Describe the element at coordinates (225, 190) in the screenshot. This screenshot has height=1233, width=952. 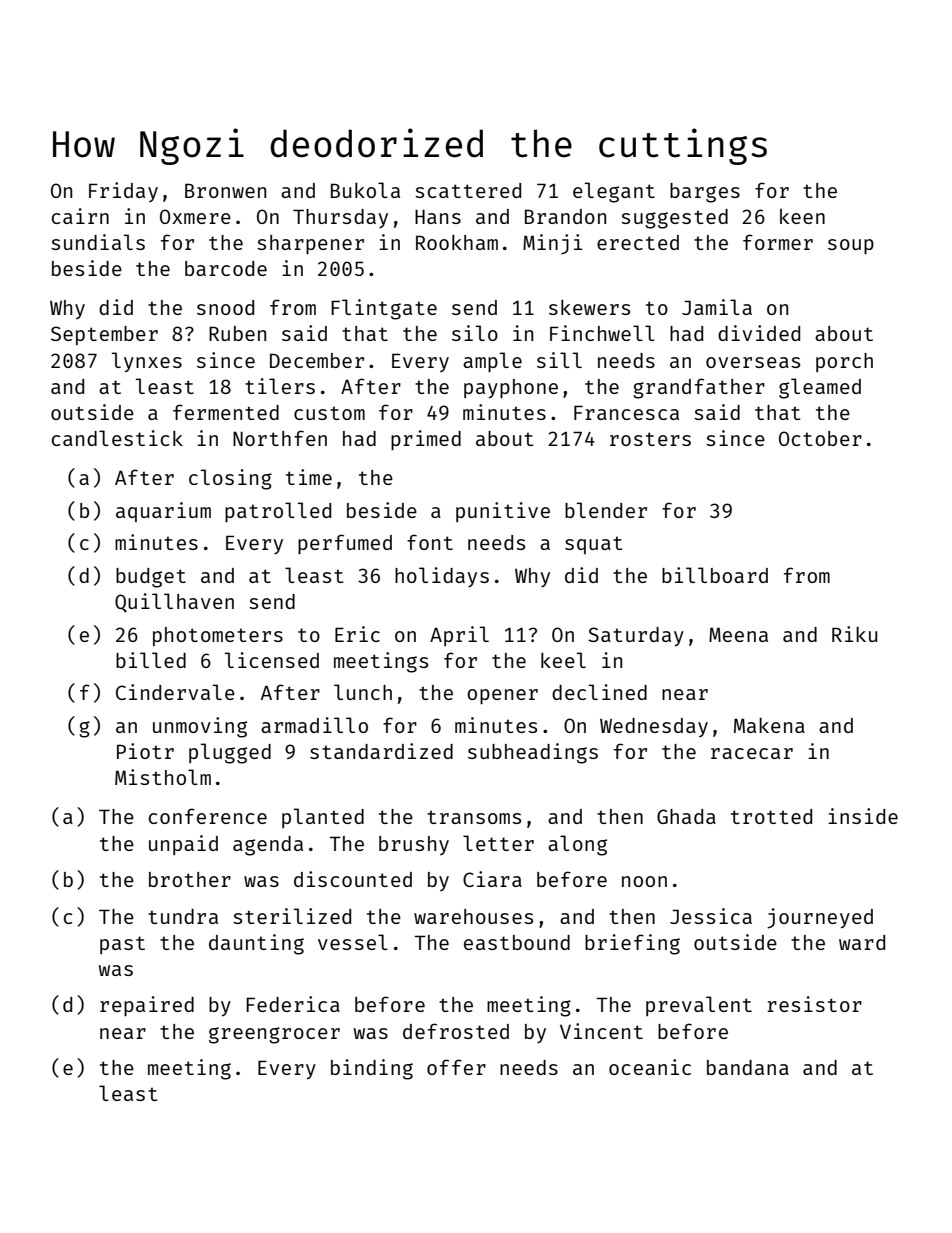
I see `Bronwen` at that location.
